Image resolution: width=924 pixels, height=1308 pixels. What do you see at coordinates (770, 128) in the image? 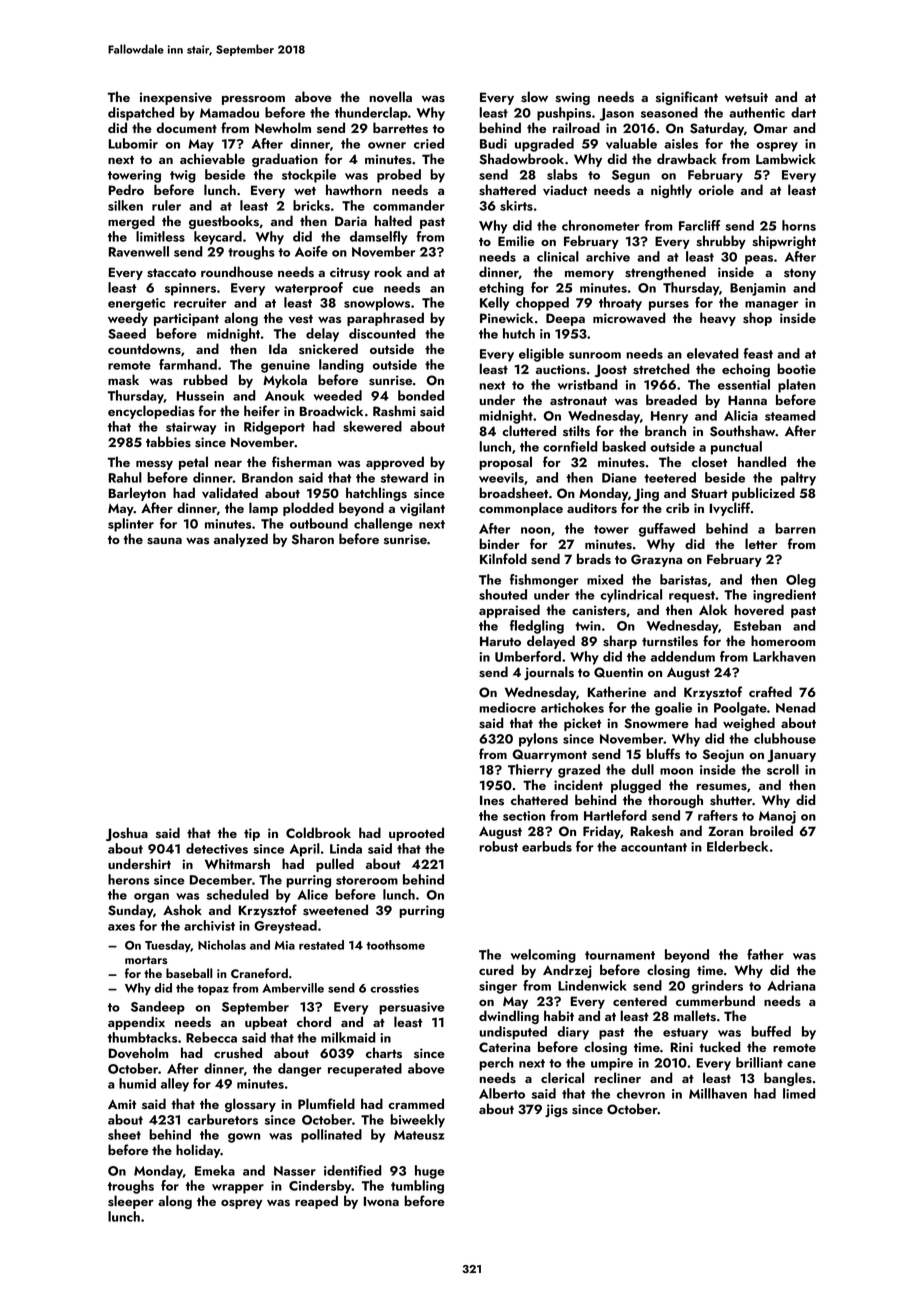
I see `Omar` at bounding box center [770, 128].
